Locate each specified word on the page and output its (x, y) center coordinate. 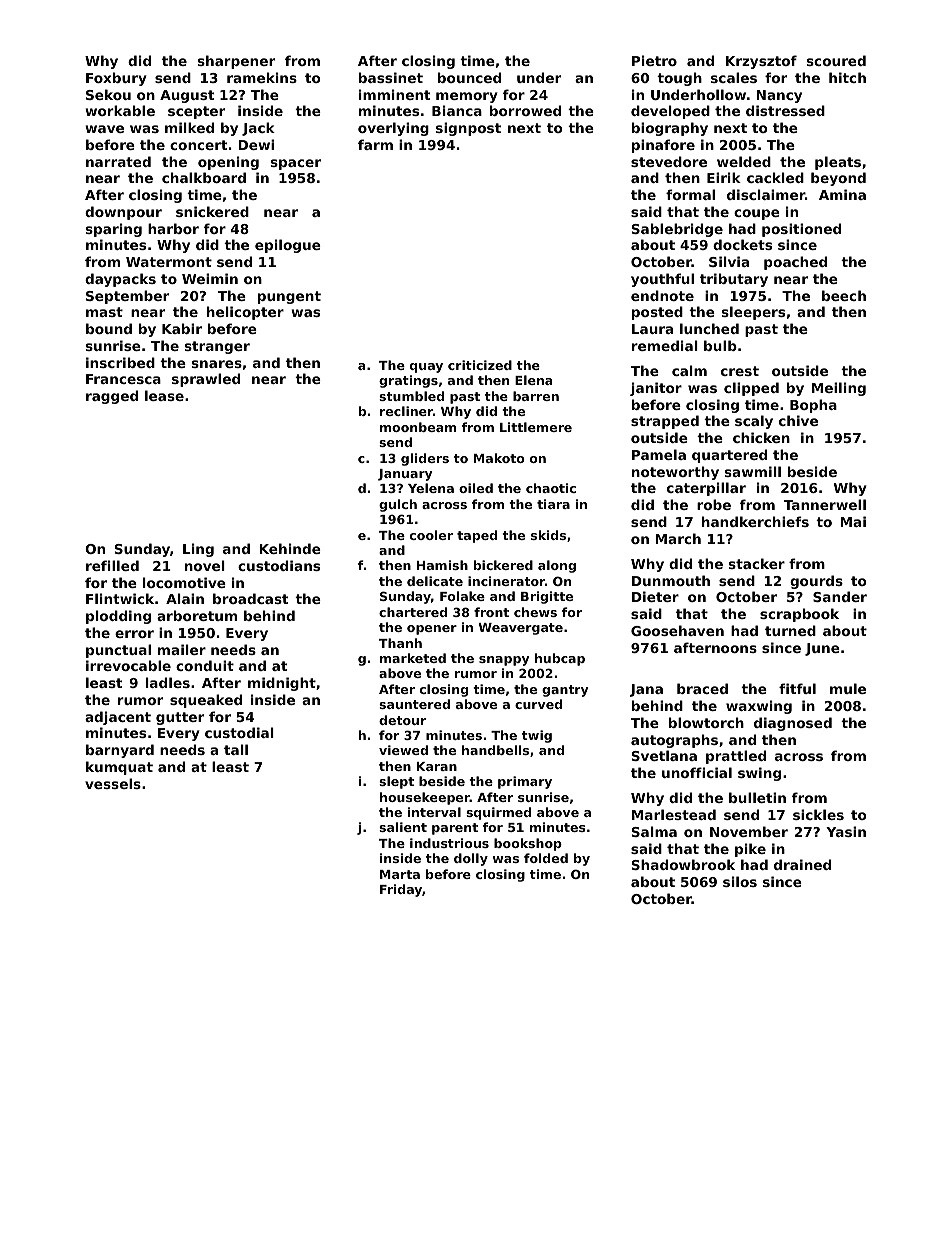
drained (802, 864)
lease (164, 395)
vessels (113, 783)
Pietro (654, 60)
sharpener (236, 62)
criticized (480, 365)
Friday (401, 890)
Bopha (813, 406)
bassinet (391, 77)
